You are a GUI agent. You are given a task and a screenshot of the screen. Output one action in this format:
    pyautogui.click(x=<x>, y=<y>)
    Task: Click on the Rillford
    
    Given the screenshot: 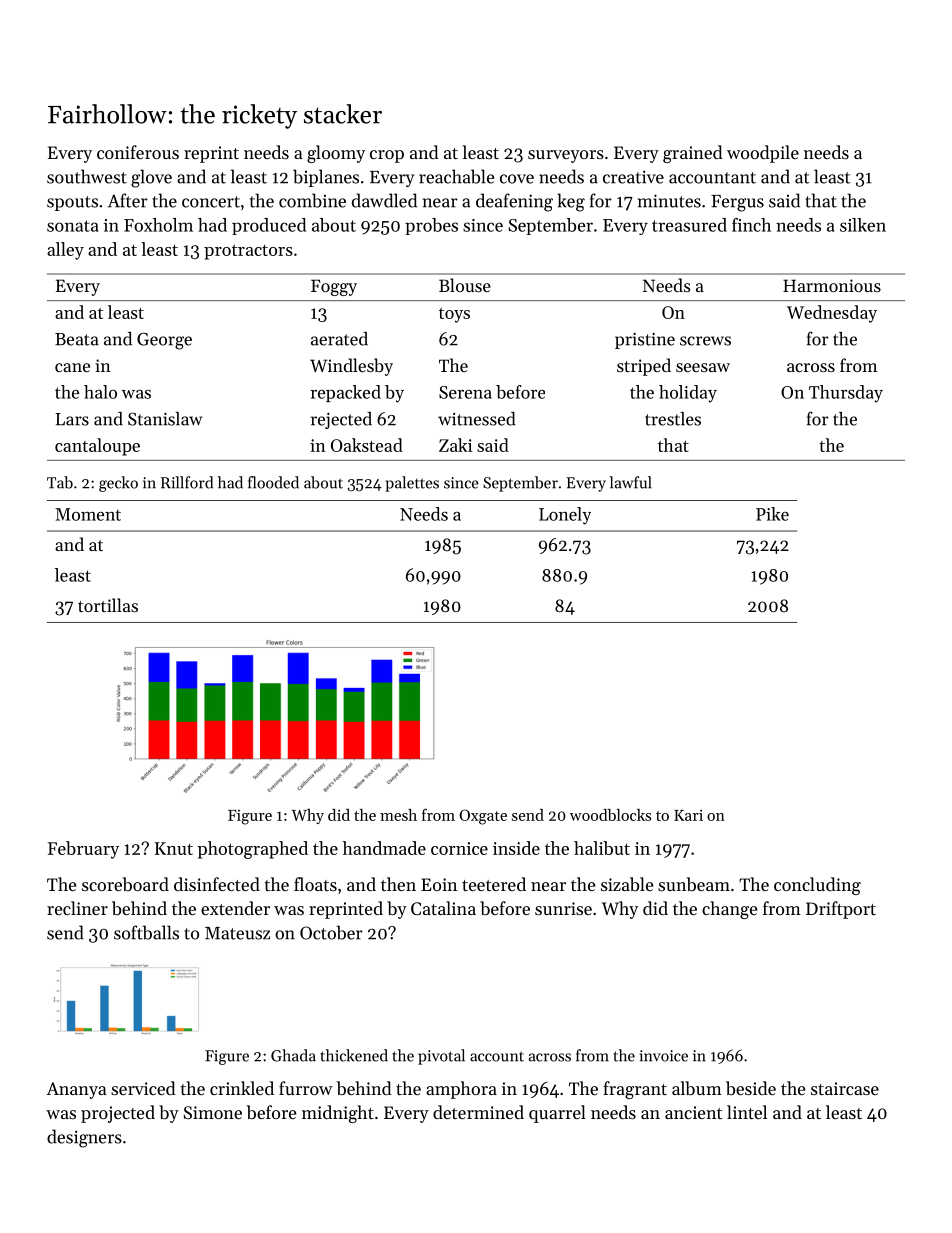 What is the action you would take?
    pyautogui.click(x=187, y=482)
